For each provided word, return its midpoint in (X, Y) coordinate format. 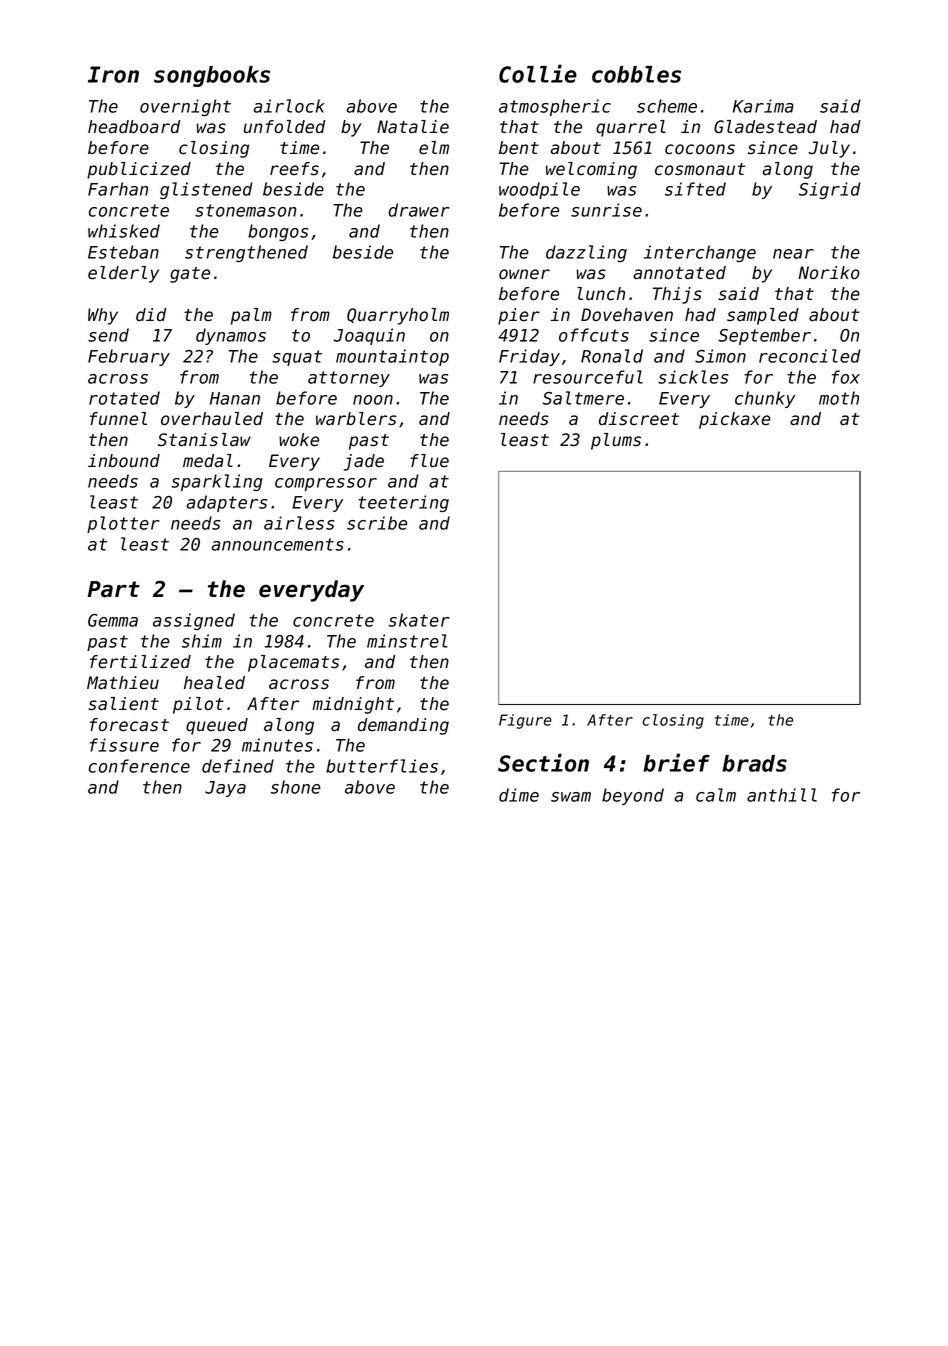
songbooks (212, 76)
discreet (639, 419)
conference (139, 766)
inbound (124, 461)
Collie (538, 73)
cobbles (636, 74)
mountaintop (392, 357)
